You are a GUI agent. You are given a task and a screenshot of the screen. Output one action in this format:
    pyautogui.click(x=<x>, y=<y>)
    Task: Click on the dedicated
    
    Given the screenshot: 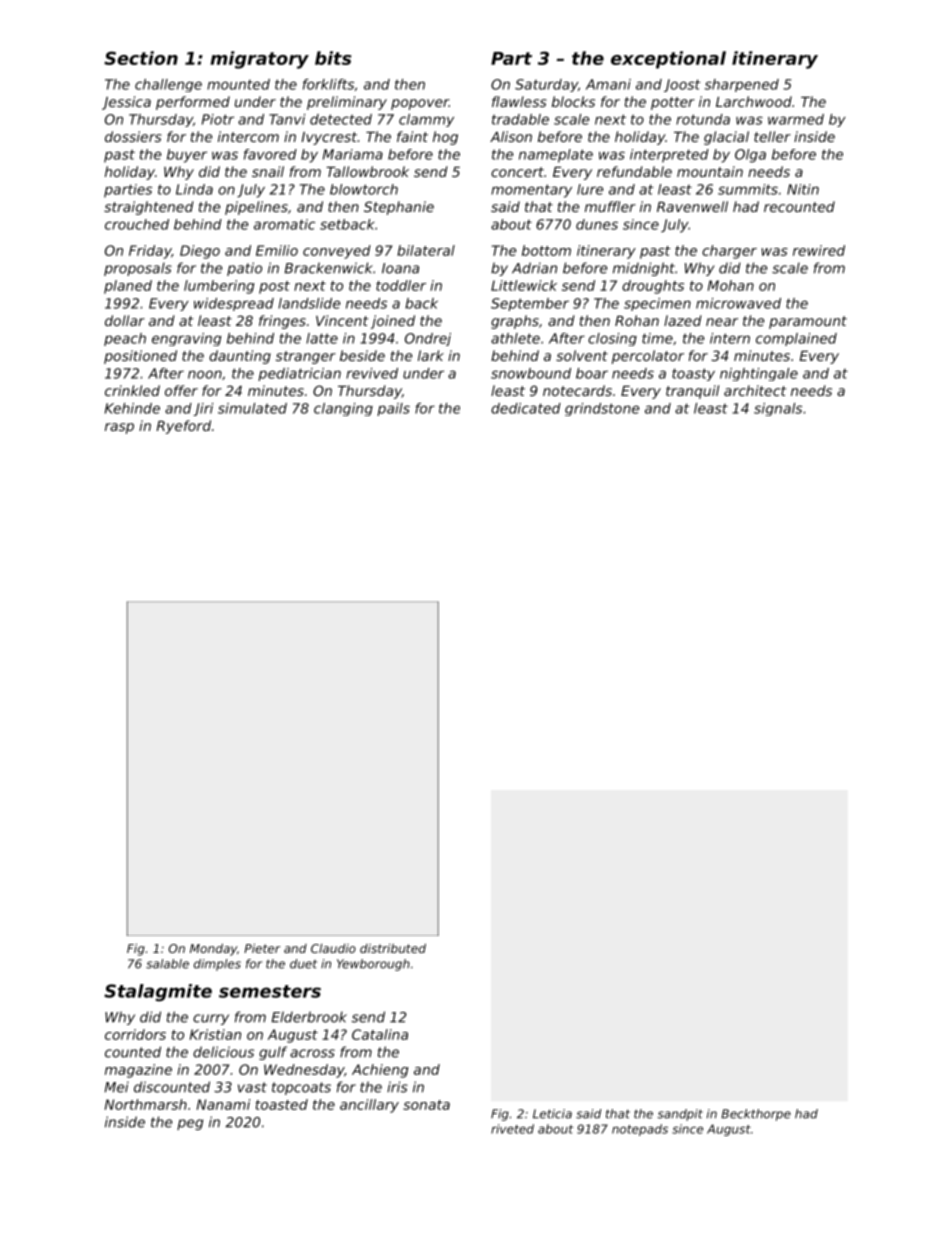 What is the action you would take?
    pyautogui.click(x=526, y=408)
